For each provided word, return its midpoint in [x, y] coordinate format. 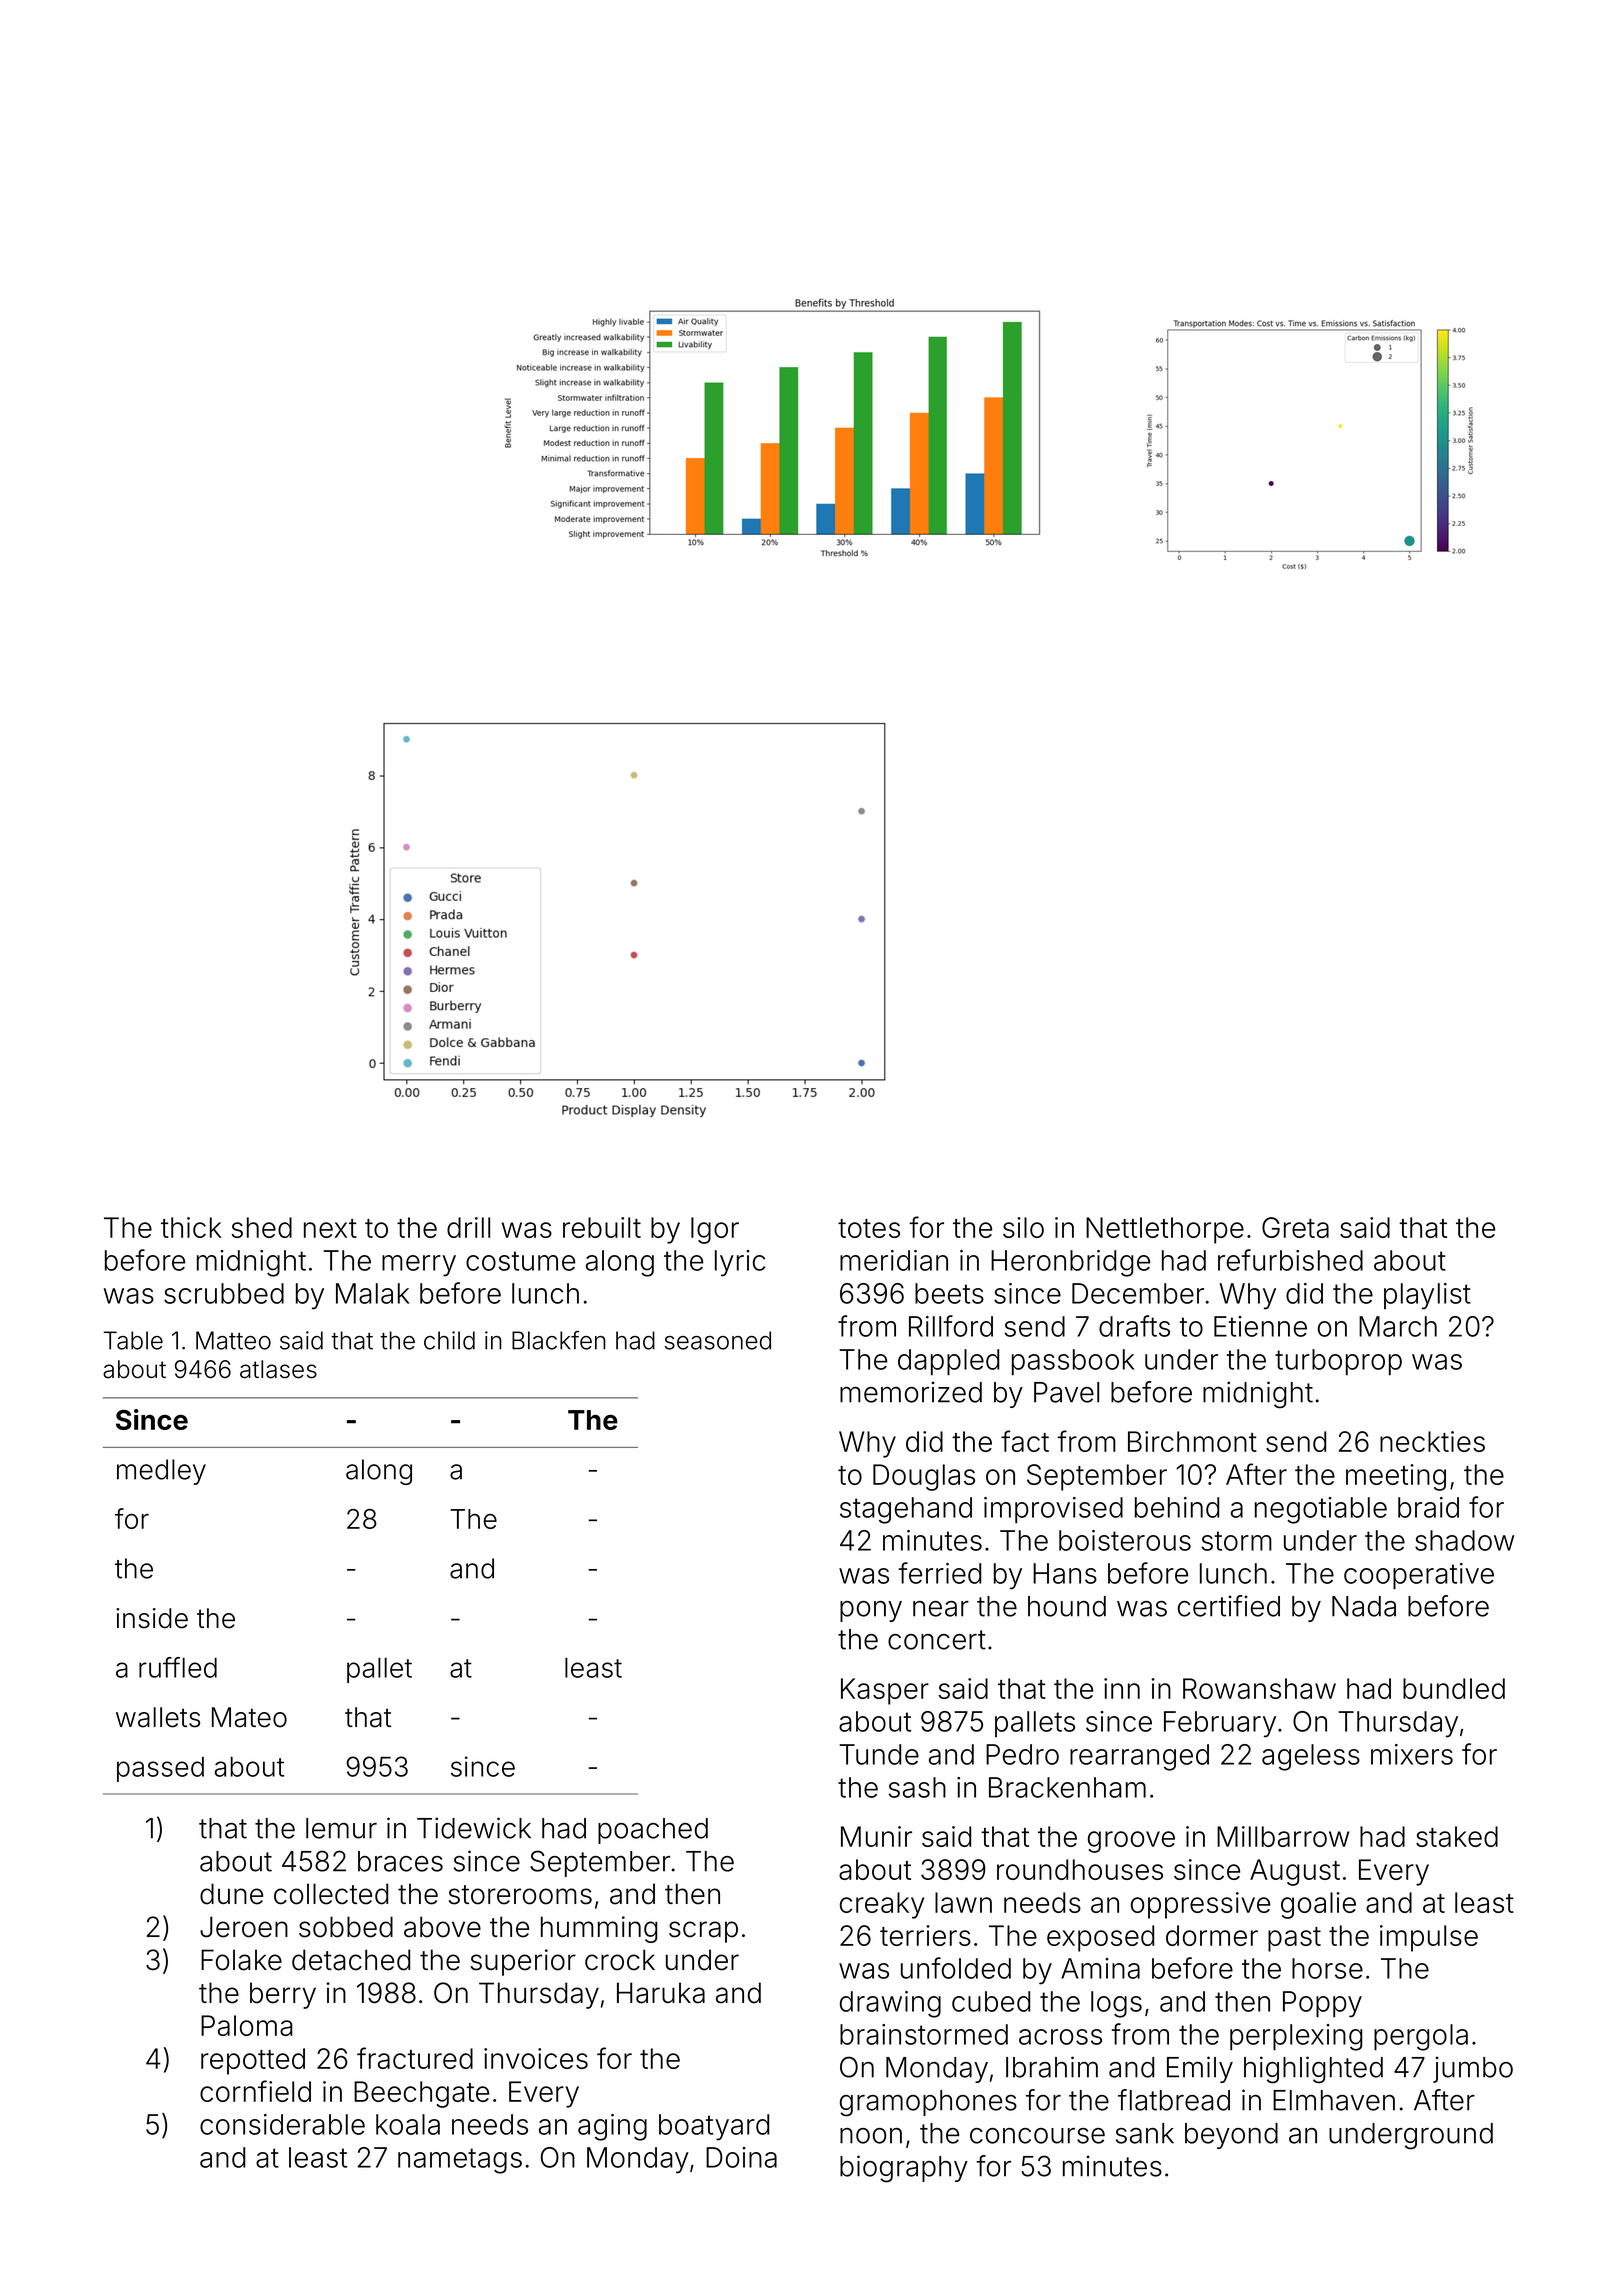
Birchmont [1192, 1441]
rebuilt [602, 1227]
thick [191, 1227]
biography [904, 2169]
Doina [741, 2157]
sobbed [346, 1927]
